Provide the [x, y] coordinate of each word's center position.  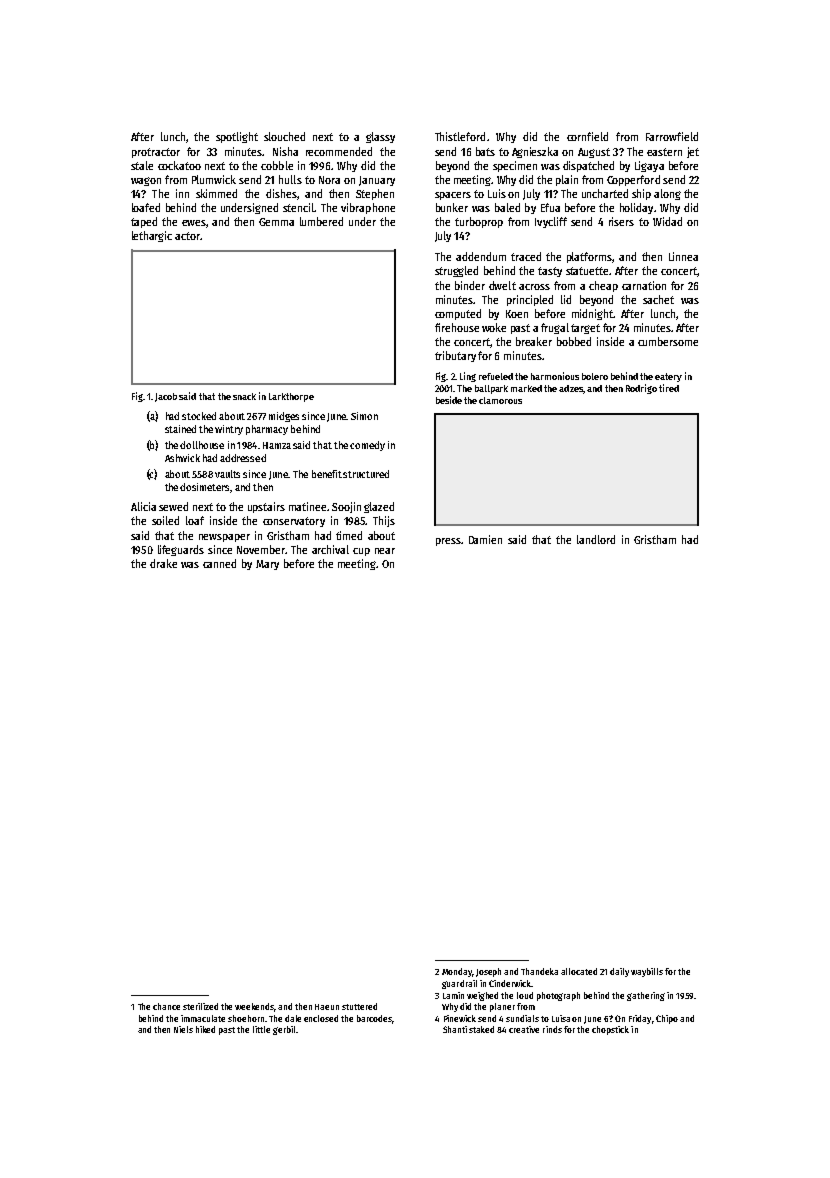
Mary [267, 565]
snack [244, 396]
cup [361, 552]
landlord [596, 539]
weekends [255, 1007]
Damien [485, 539]
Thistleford [460, 136]
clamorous [500, 400]
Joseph [488, 972]
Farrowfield [672, 136]
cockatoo [179, 165]
